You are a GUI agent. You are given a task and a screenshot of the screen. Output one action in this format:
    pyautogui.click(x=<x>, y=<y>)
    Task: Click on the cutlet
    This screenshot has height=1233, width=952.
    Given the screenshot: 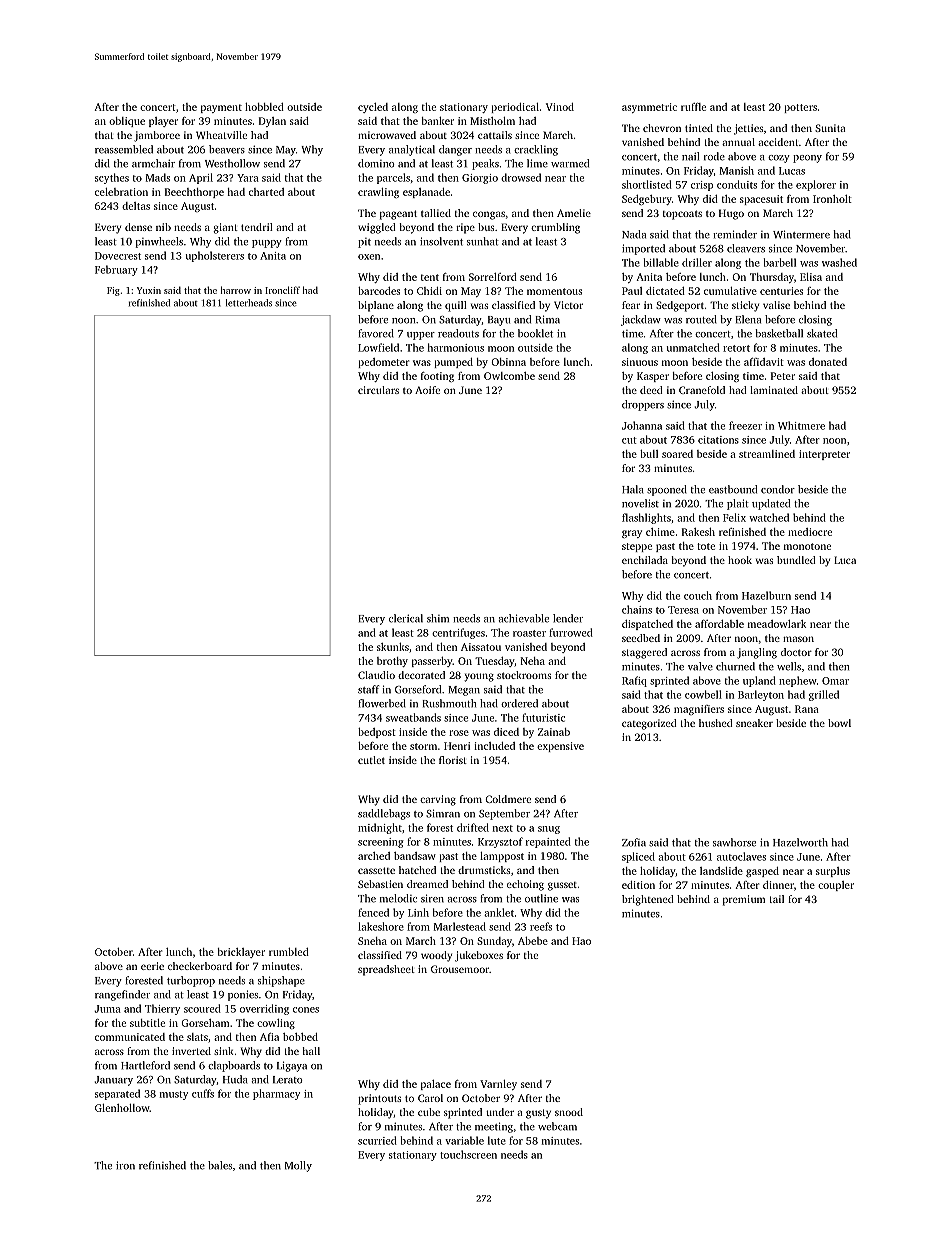 What is the action you would take?
    pyautogui.click(x=371, y=760)
